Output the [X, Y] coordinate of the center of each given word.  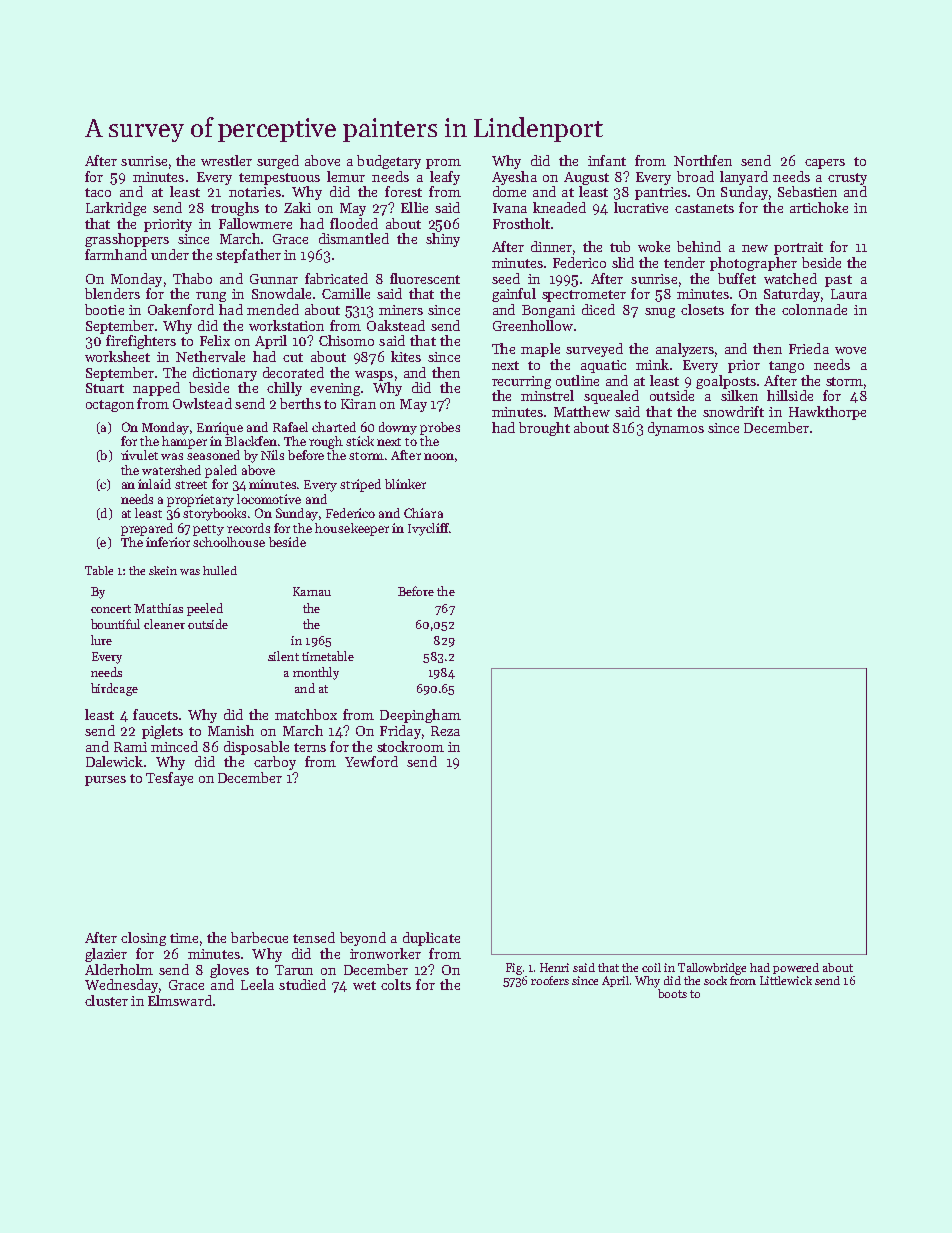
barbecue [259, 937]
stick [360, 441]
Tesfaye [169, 779]
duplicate [431, 939]
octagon [110, 406]
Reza [445, 731]
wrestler [226, 160]
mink [652, 364]
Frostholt [521, 223]
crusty [847, 179]
